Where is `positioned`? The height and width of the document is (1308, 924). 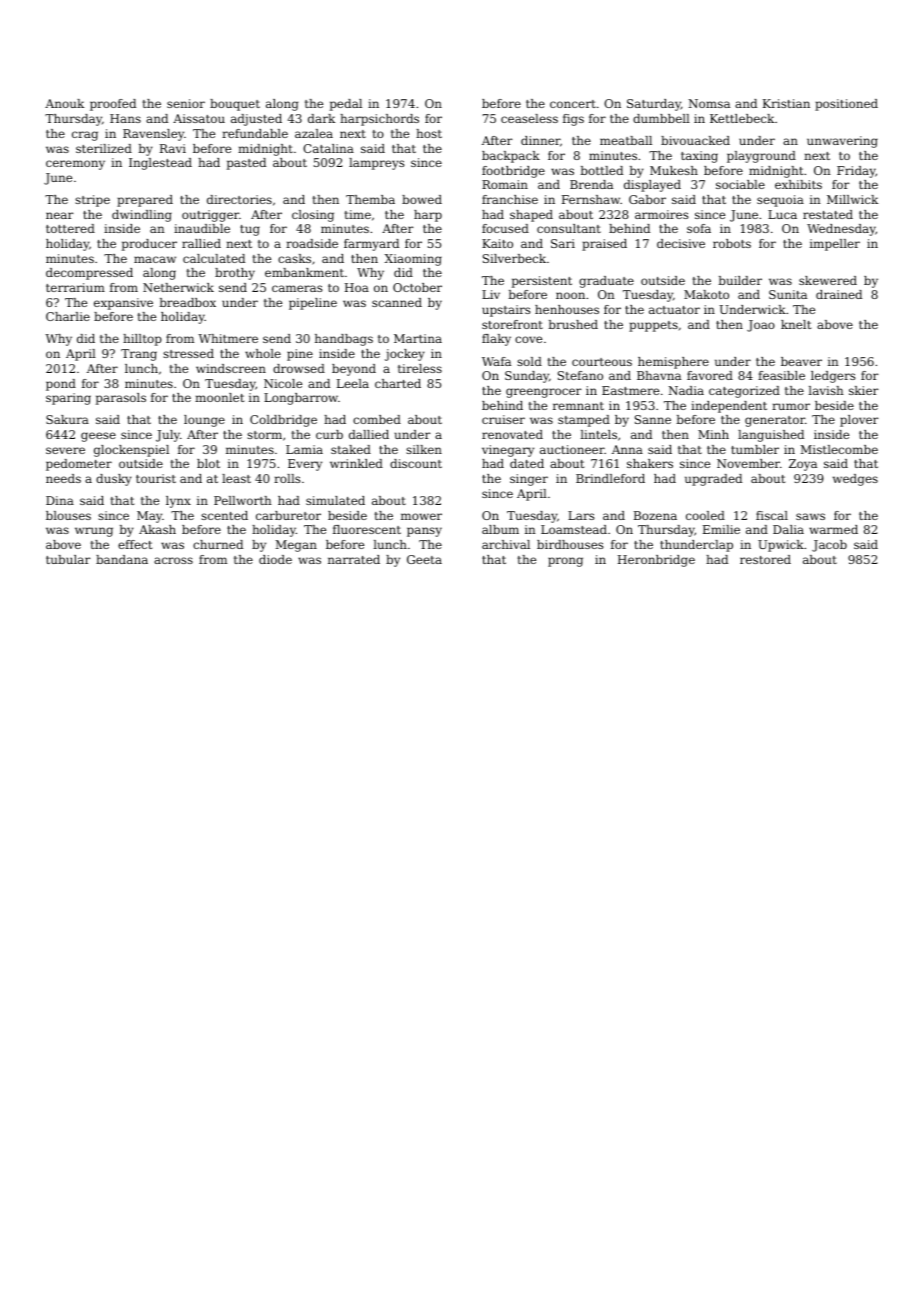 positioned is located at coordinates (846, 105).
